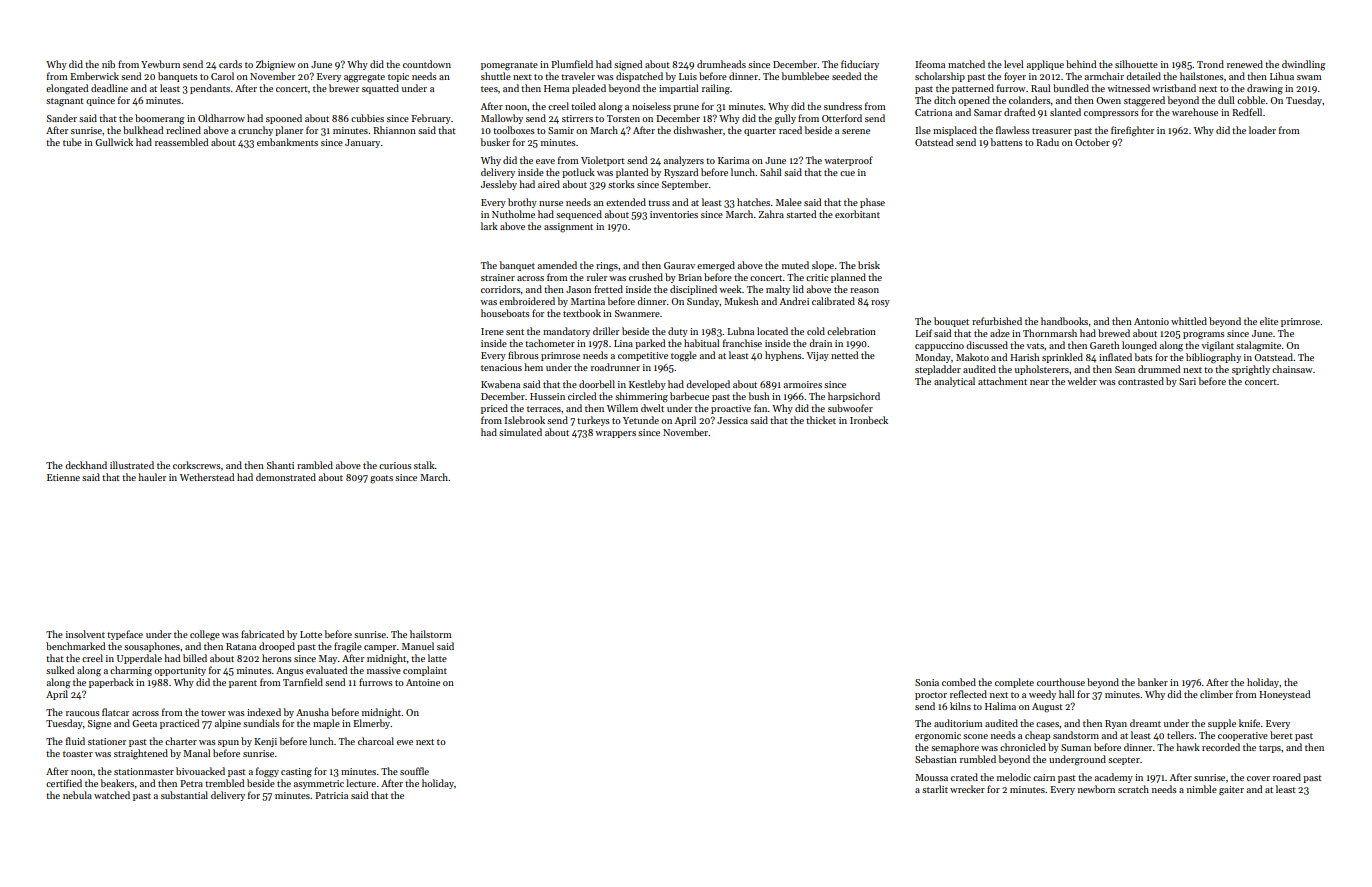 Image resolution: width=1372 pixels, height=887 pixels. Describe the element at coordinates (160, 64) in the document. I see `Yewburn` at that location.
